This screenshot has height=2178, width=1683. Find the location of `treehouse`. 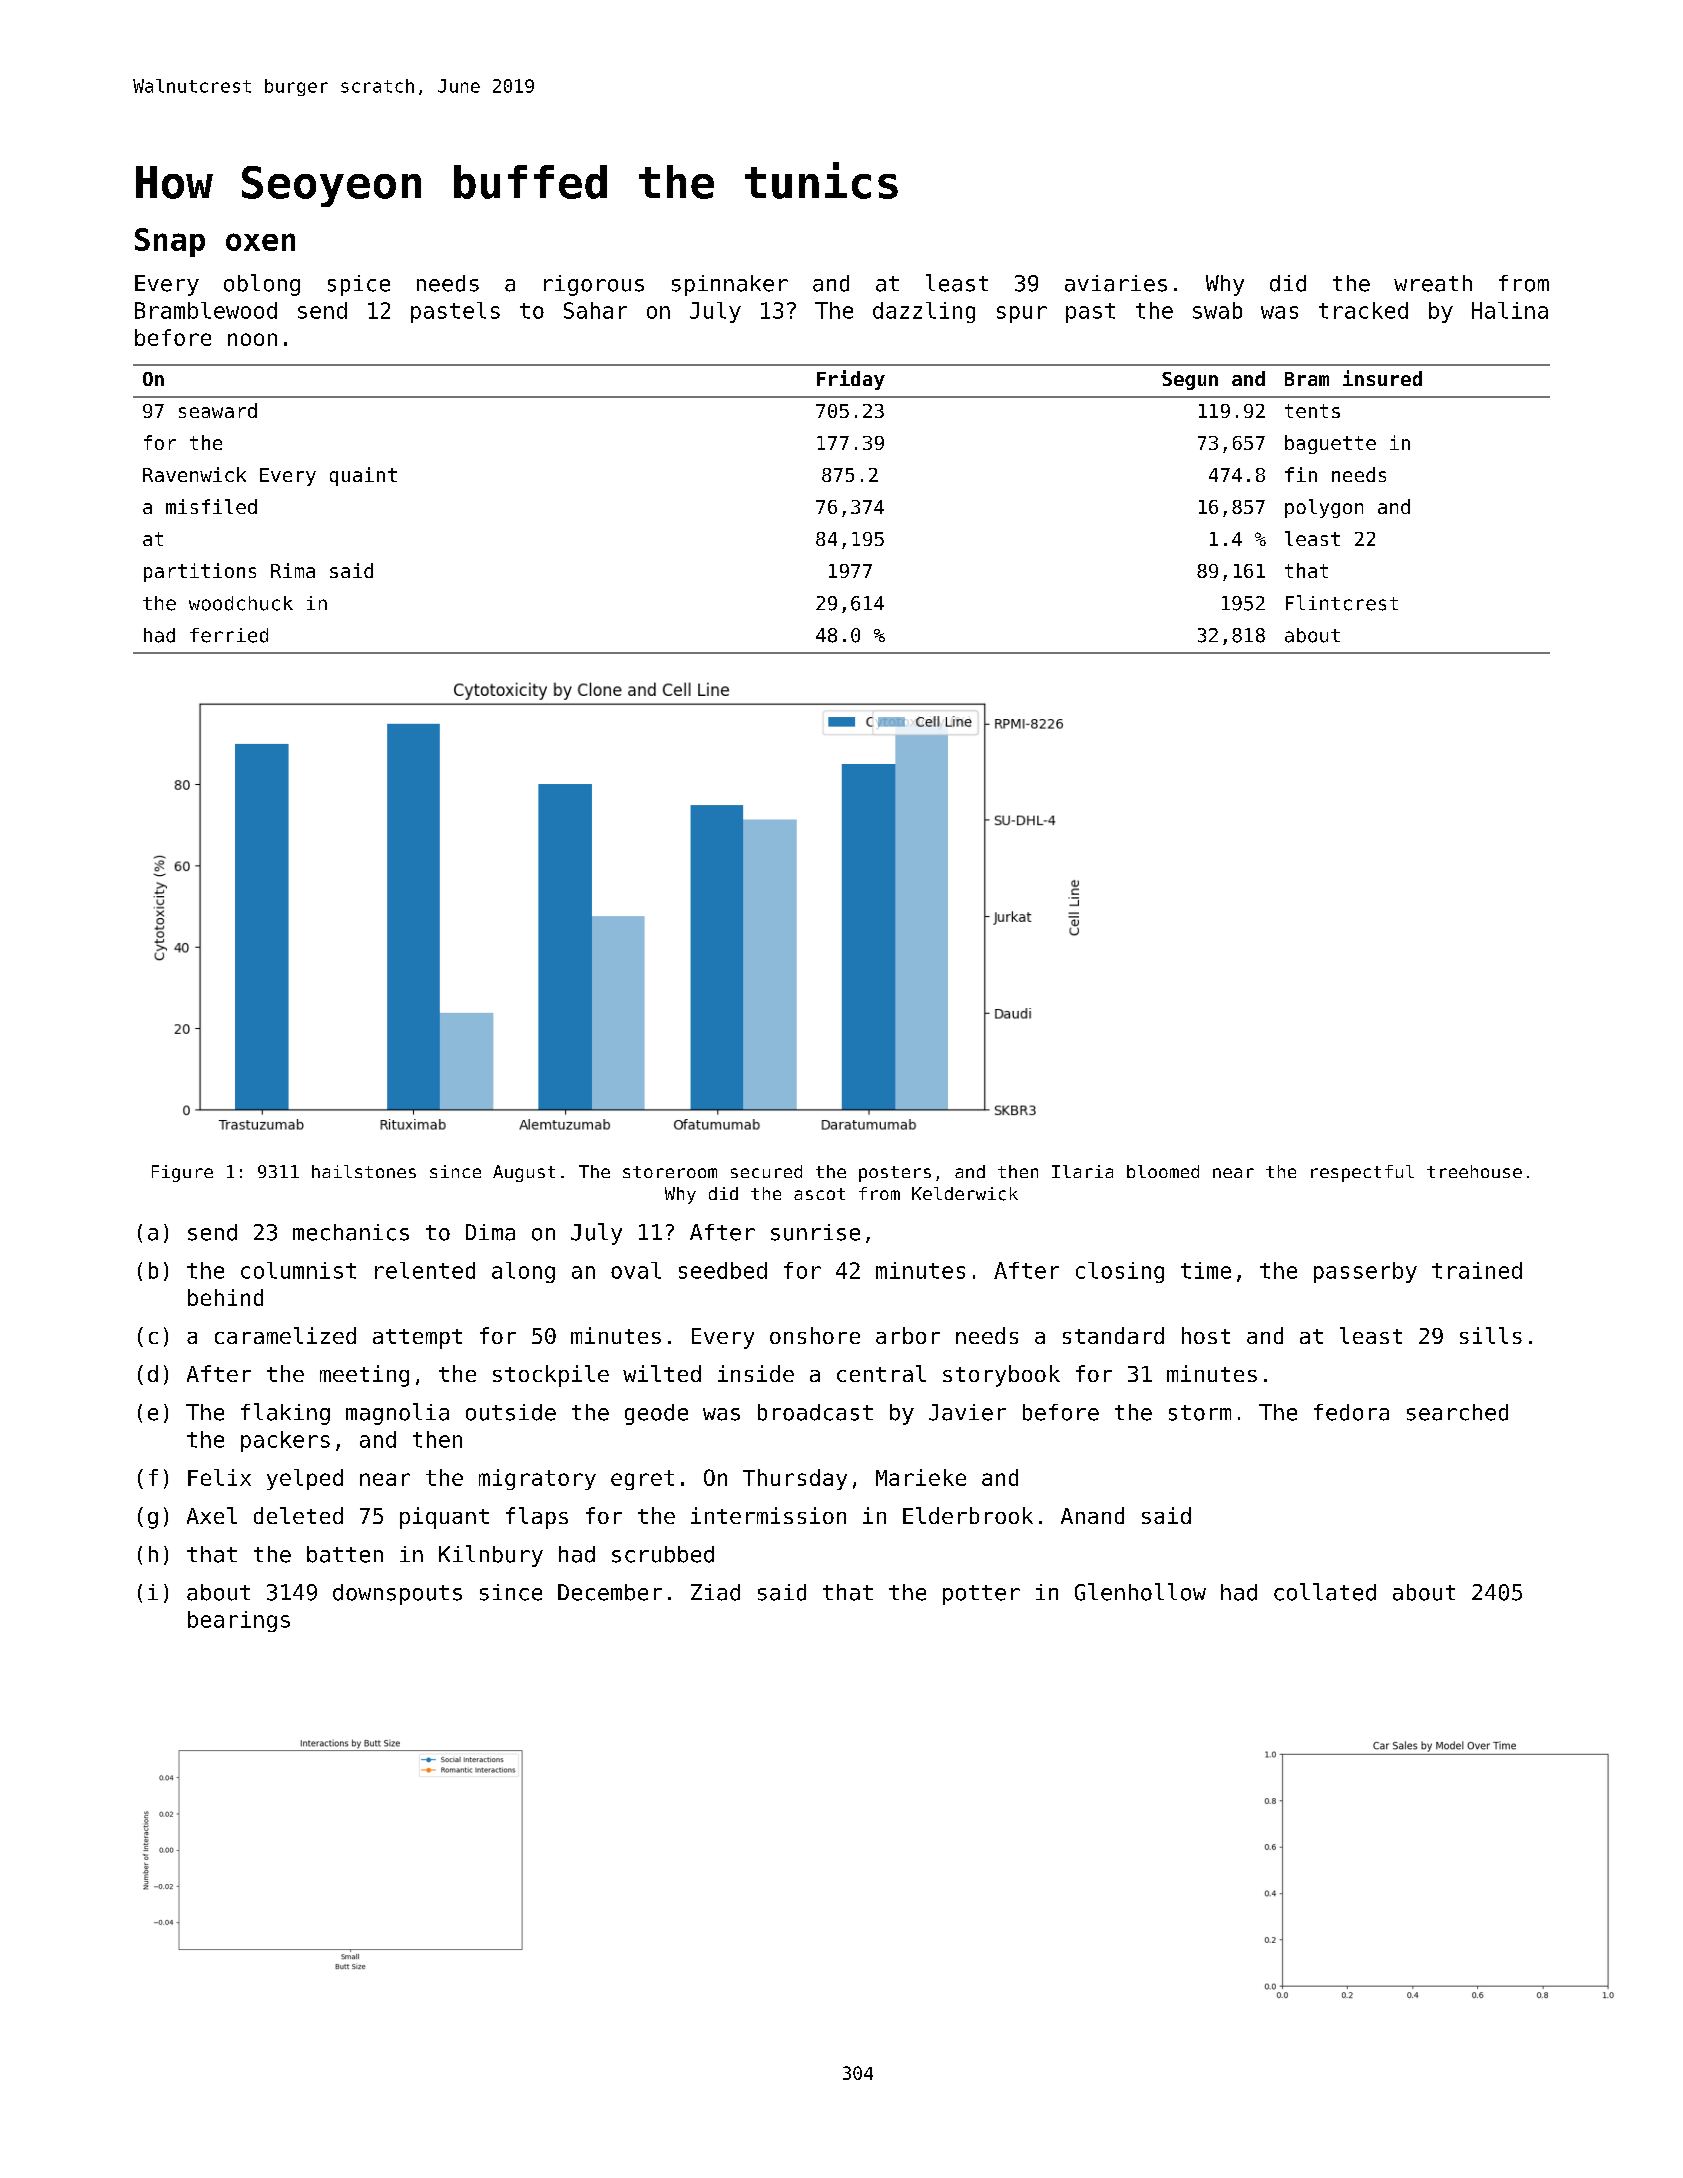

treehouse is located at coordinates (1474, 1171).
